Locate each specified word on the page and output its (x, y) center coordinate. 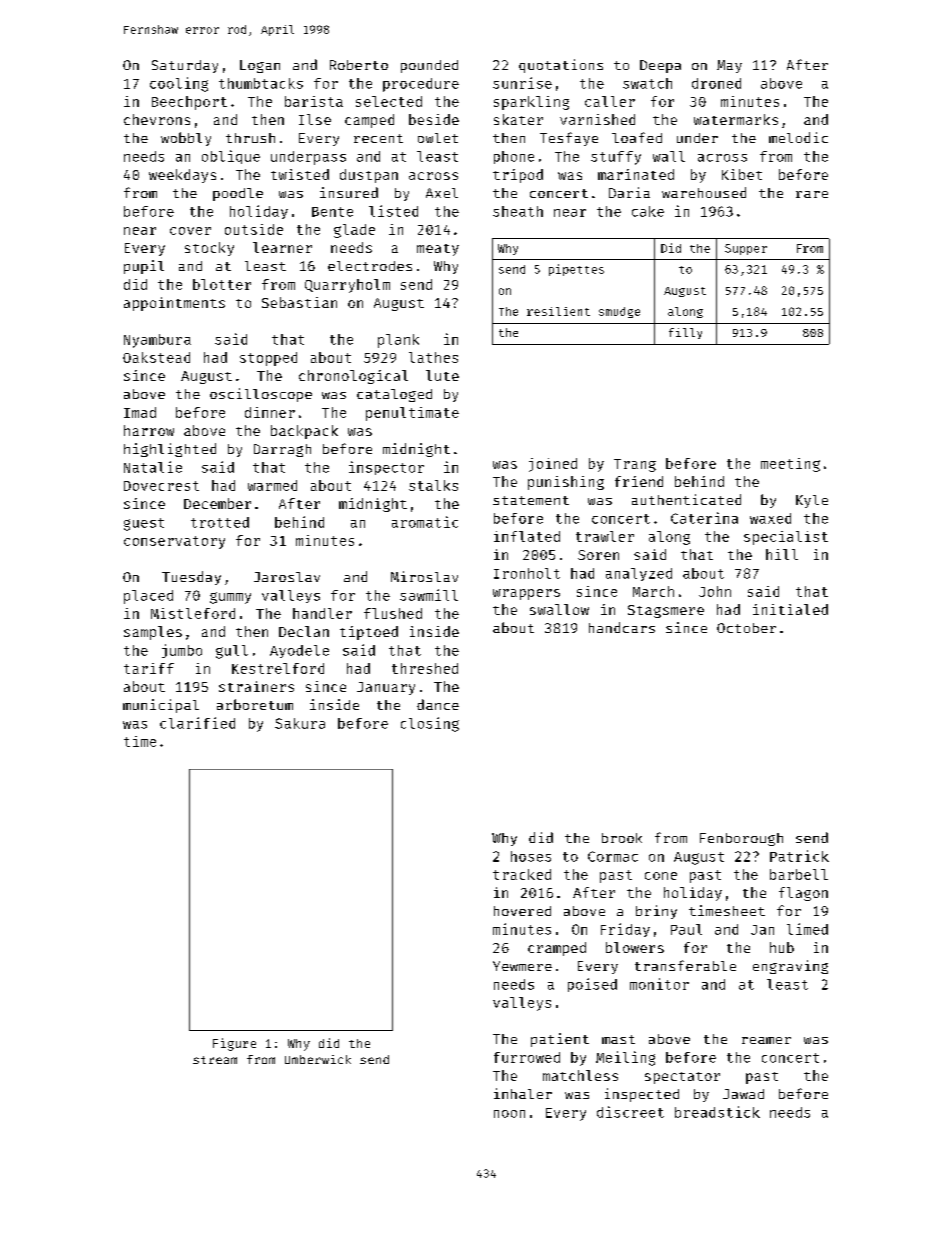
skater (518, 119)
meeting (790, 465)
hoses (531, 856)
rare (812, 194)
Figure (234, 1044)
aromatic (425, 522)
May (729, 66)
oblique (231, 157)
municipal (161, 706)
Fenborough (741, 839)
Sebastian (299, 302)
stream (215, 1060)
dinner (270, 412)
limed (807, 929)
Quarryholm (347, 286)
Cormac (613, 856)
